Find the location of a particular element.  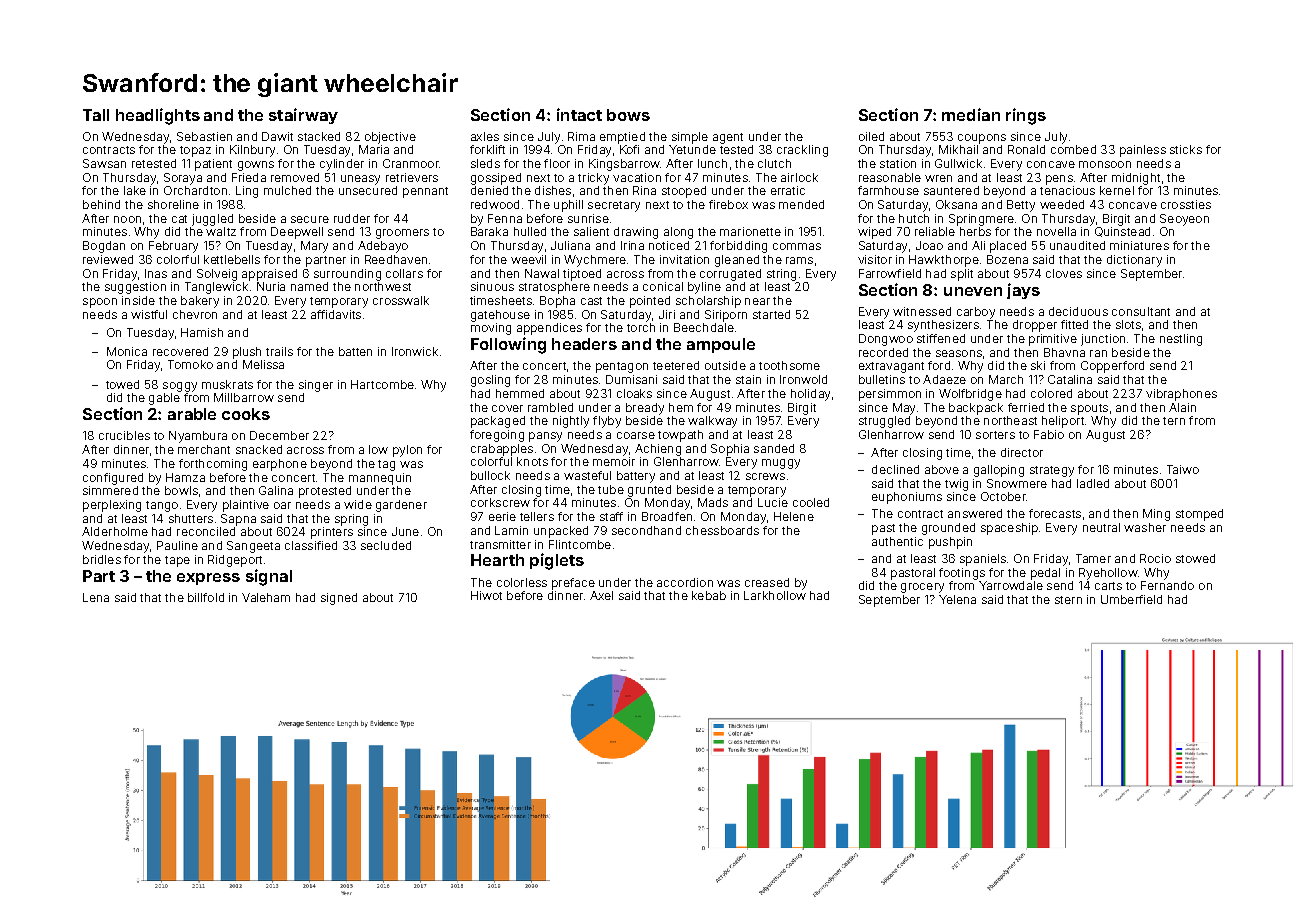

above is located at coordinates (942, 469).
